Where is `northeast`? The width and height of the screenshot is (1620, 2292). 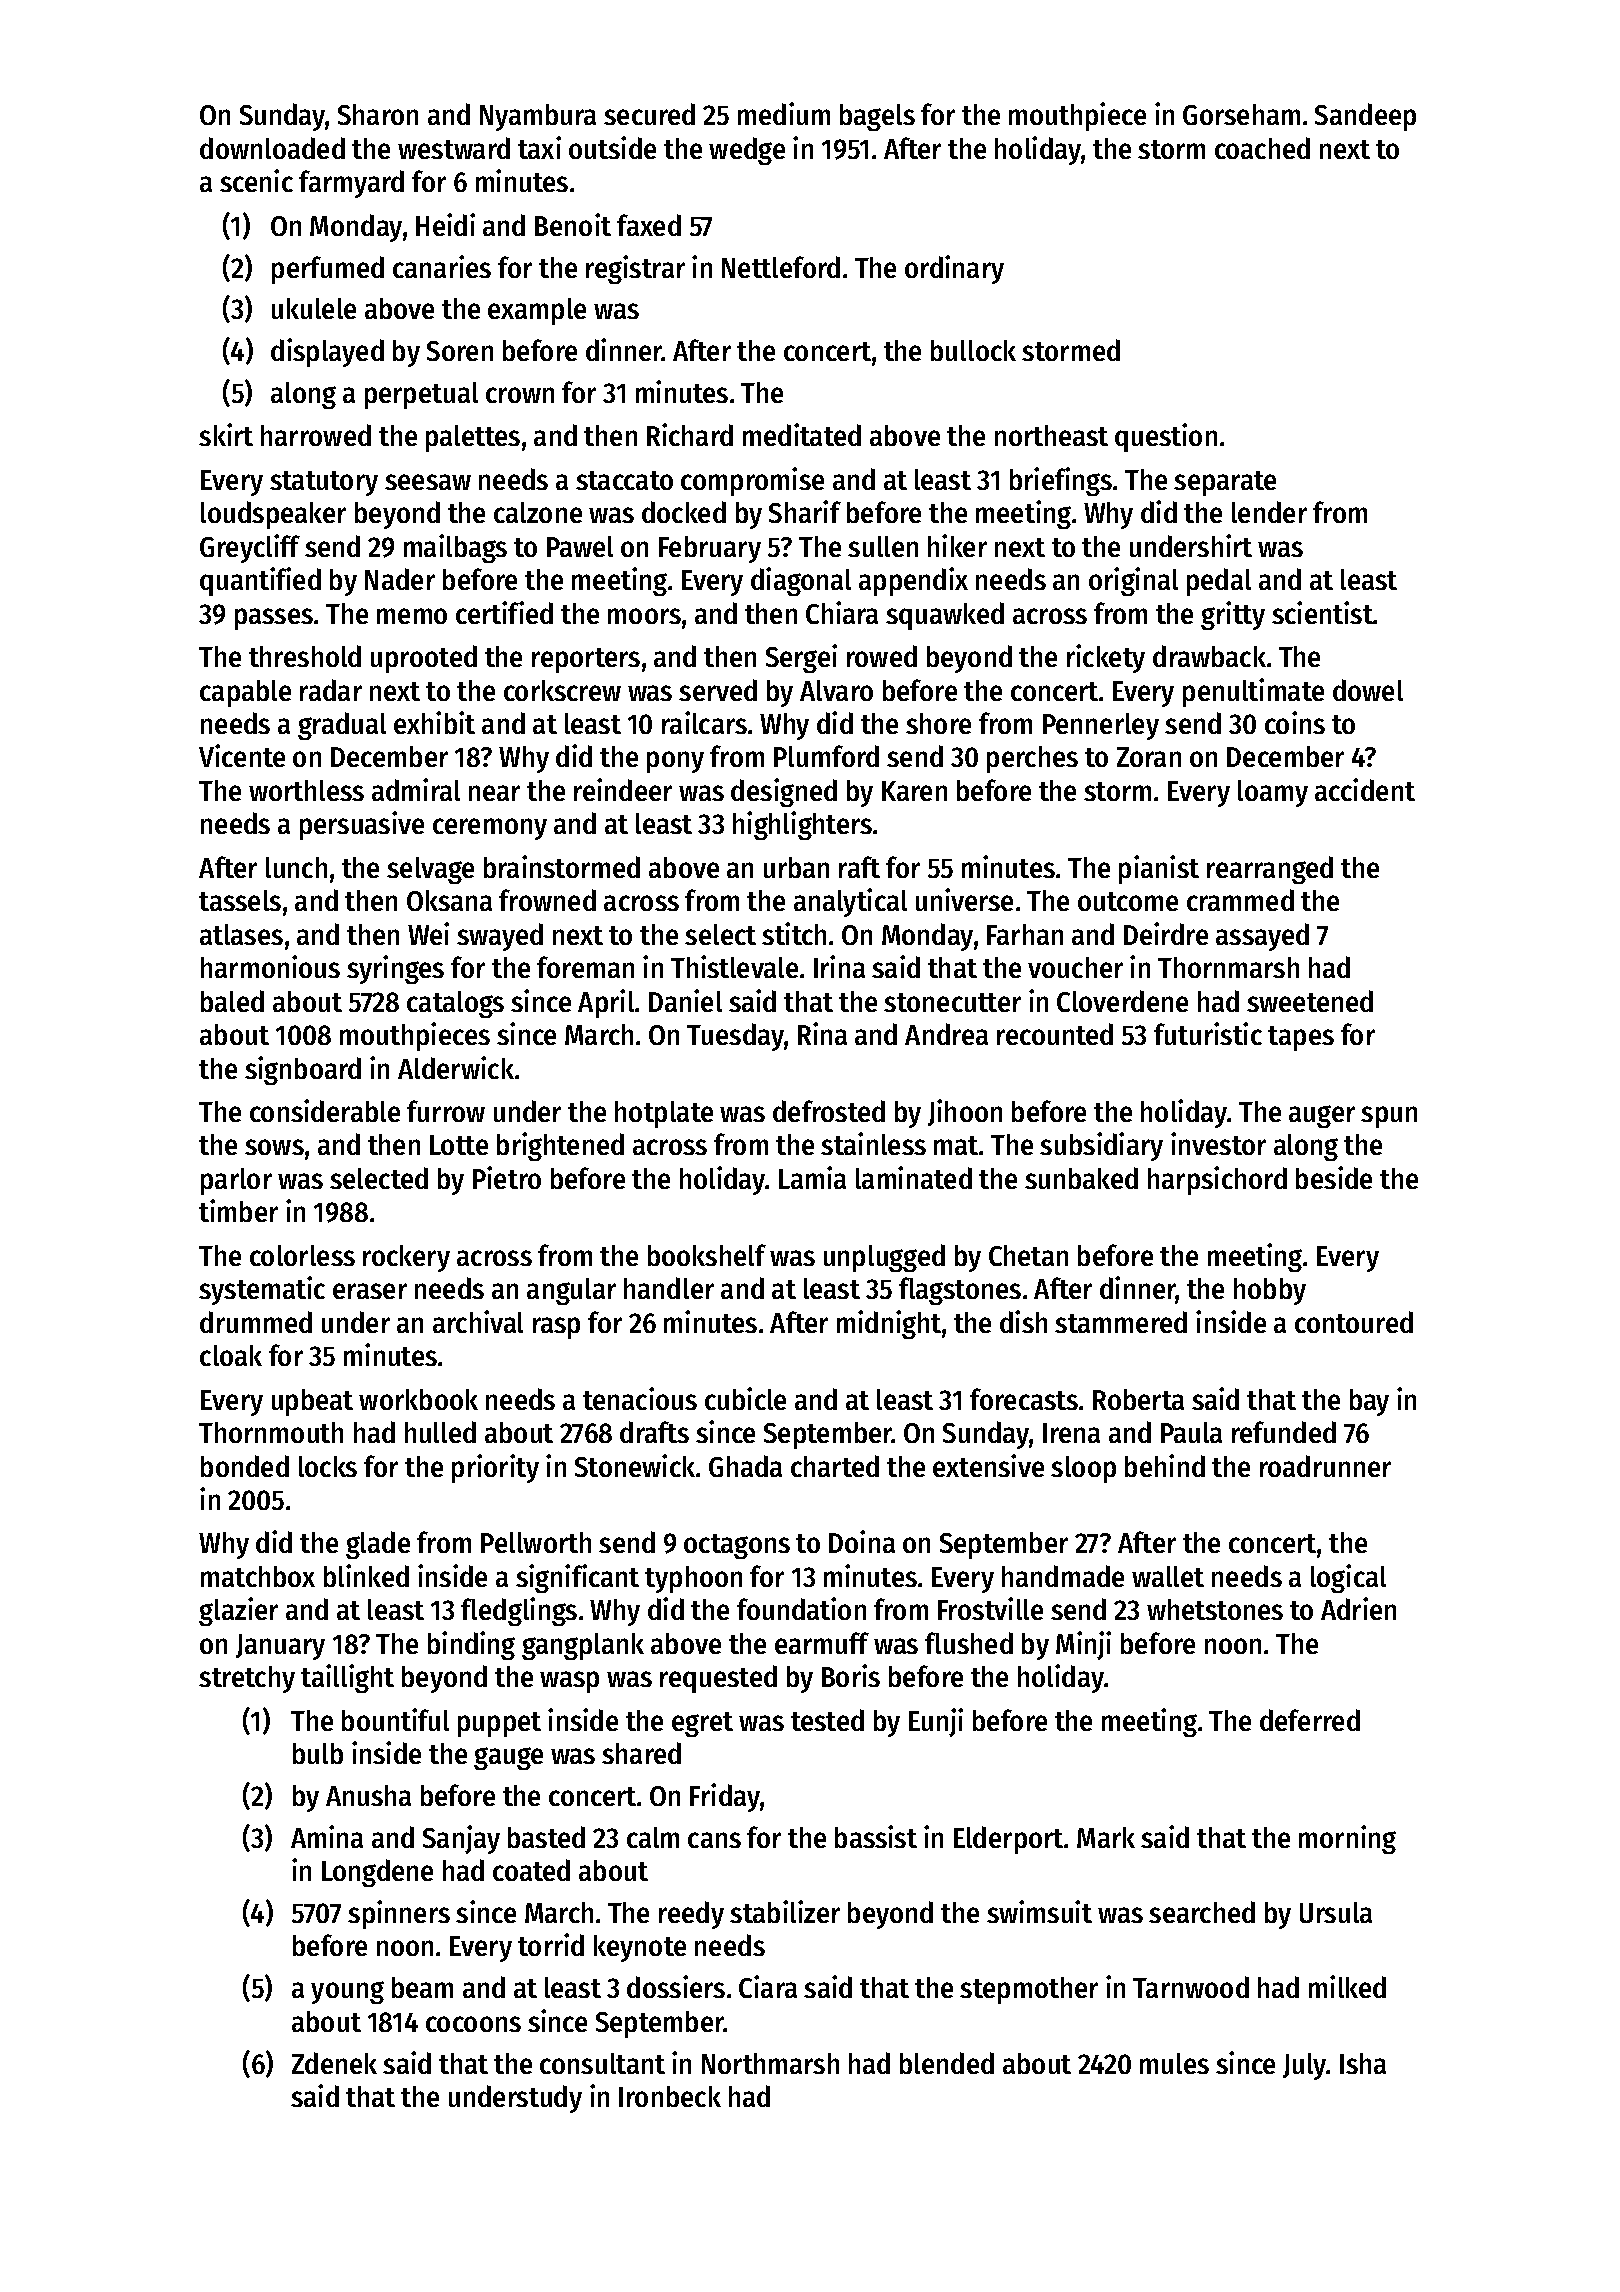
northeast is located at coordinates (1051, 435).
